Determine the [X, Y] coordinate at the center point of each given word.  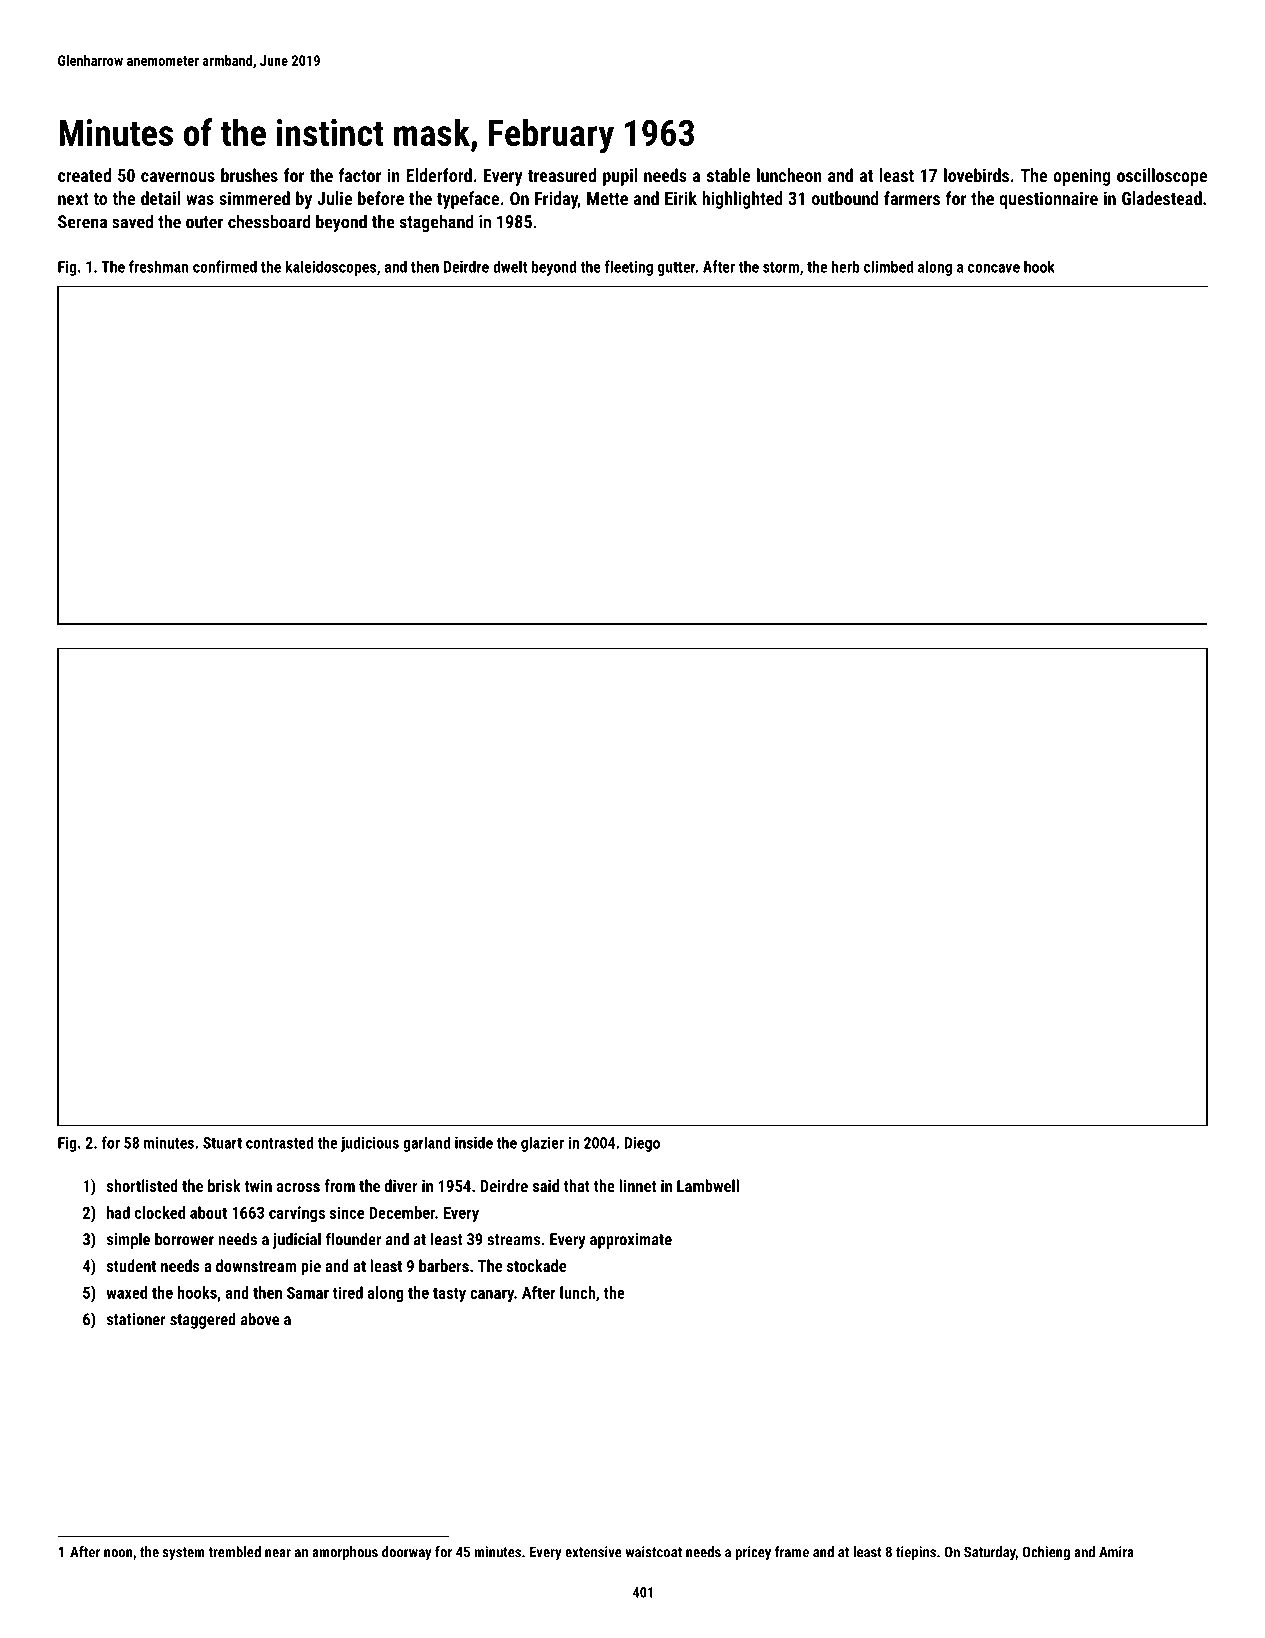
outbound [845, 198]
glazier [542, 1144]
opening [1081, 177]
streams [513, 1240]
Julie [334, 198]
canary [492, 1296]
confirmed [225, 266]
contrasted [279, 1142]
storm [781, 267]
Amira [1116, 1552]
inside [474, 1142]
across [298, 1187]
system [183, 1554]
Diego [642, 1144]
